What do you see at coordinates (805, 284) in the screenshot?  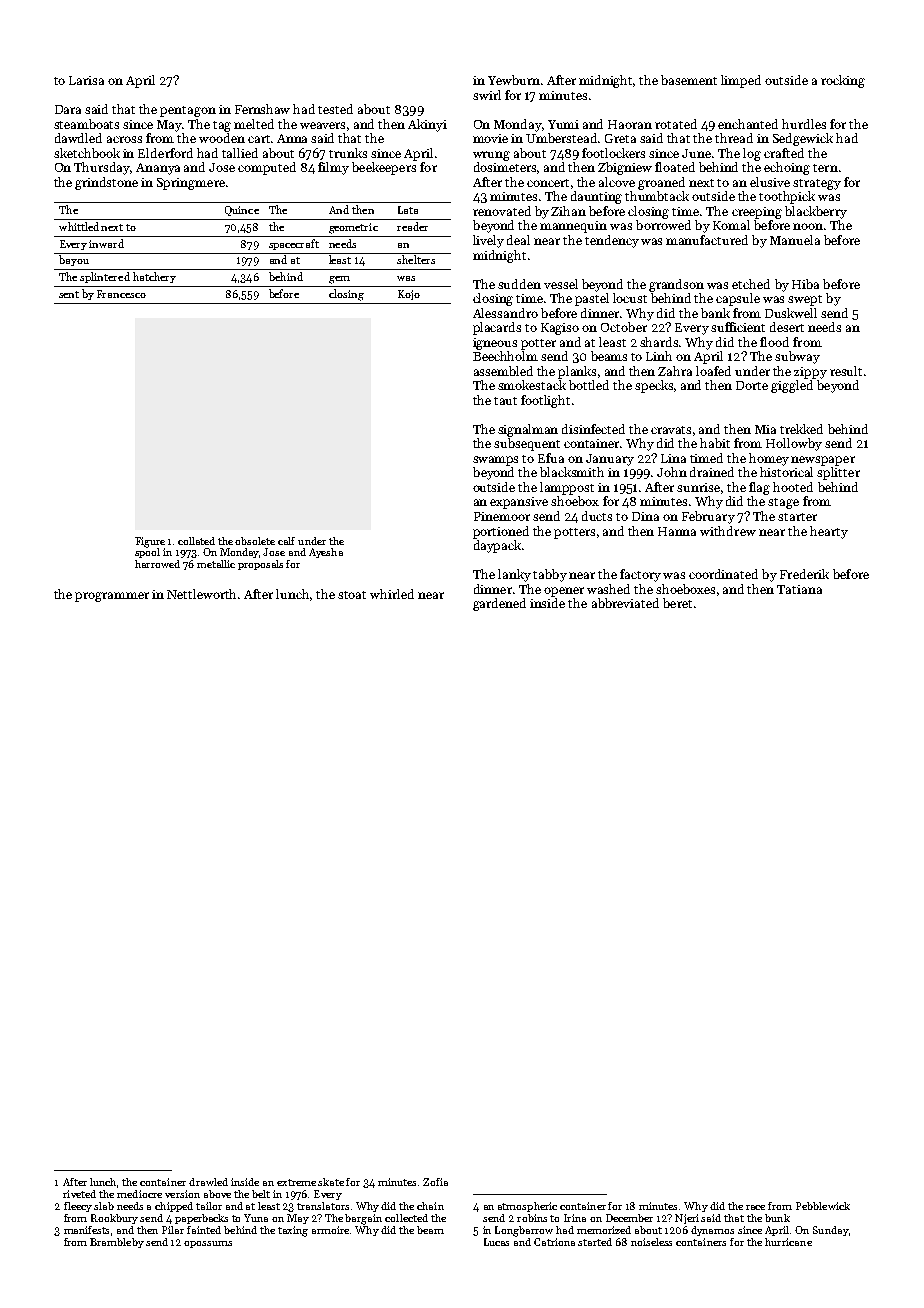 I see `Hiba` at bounding box center [805, 284].
